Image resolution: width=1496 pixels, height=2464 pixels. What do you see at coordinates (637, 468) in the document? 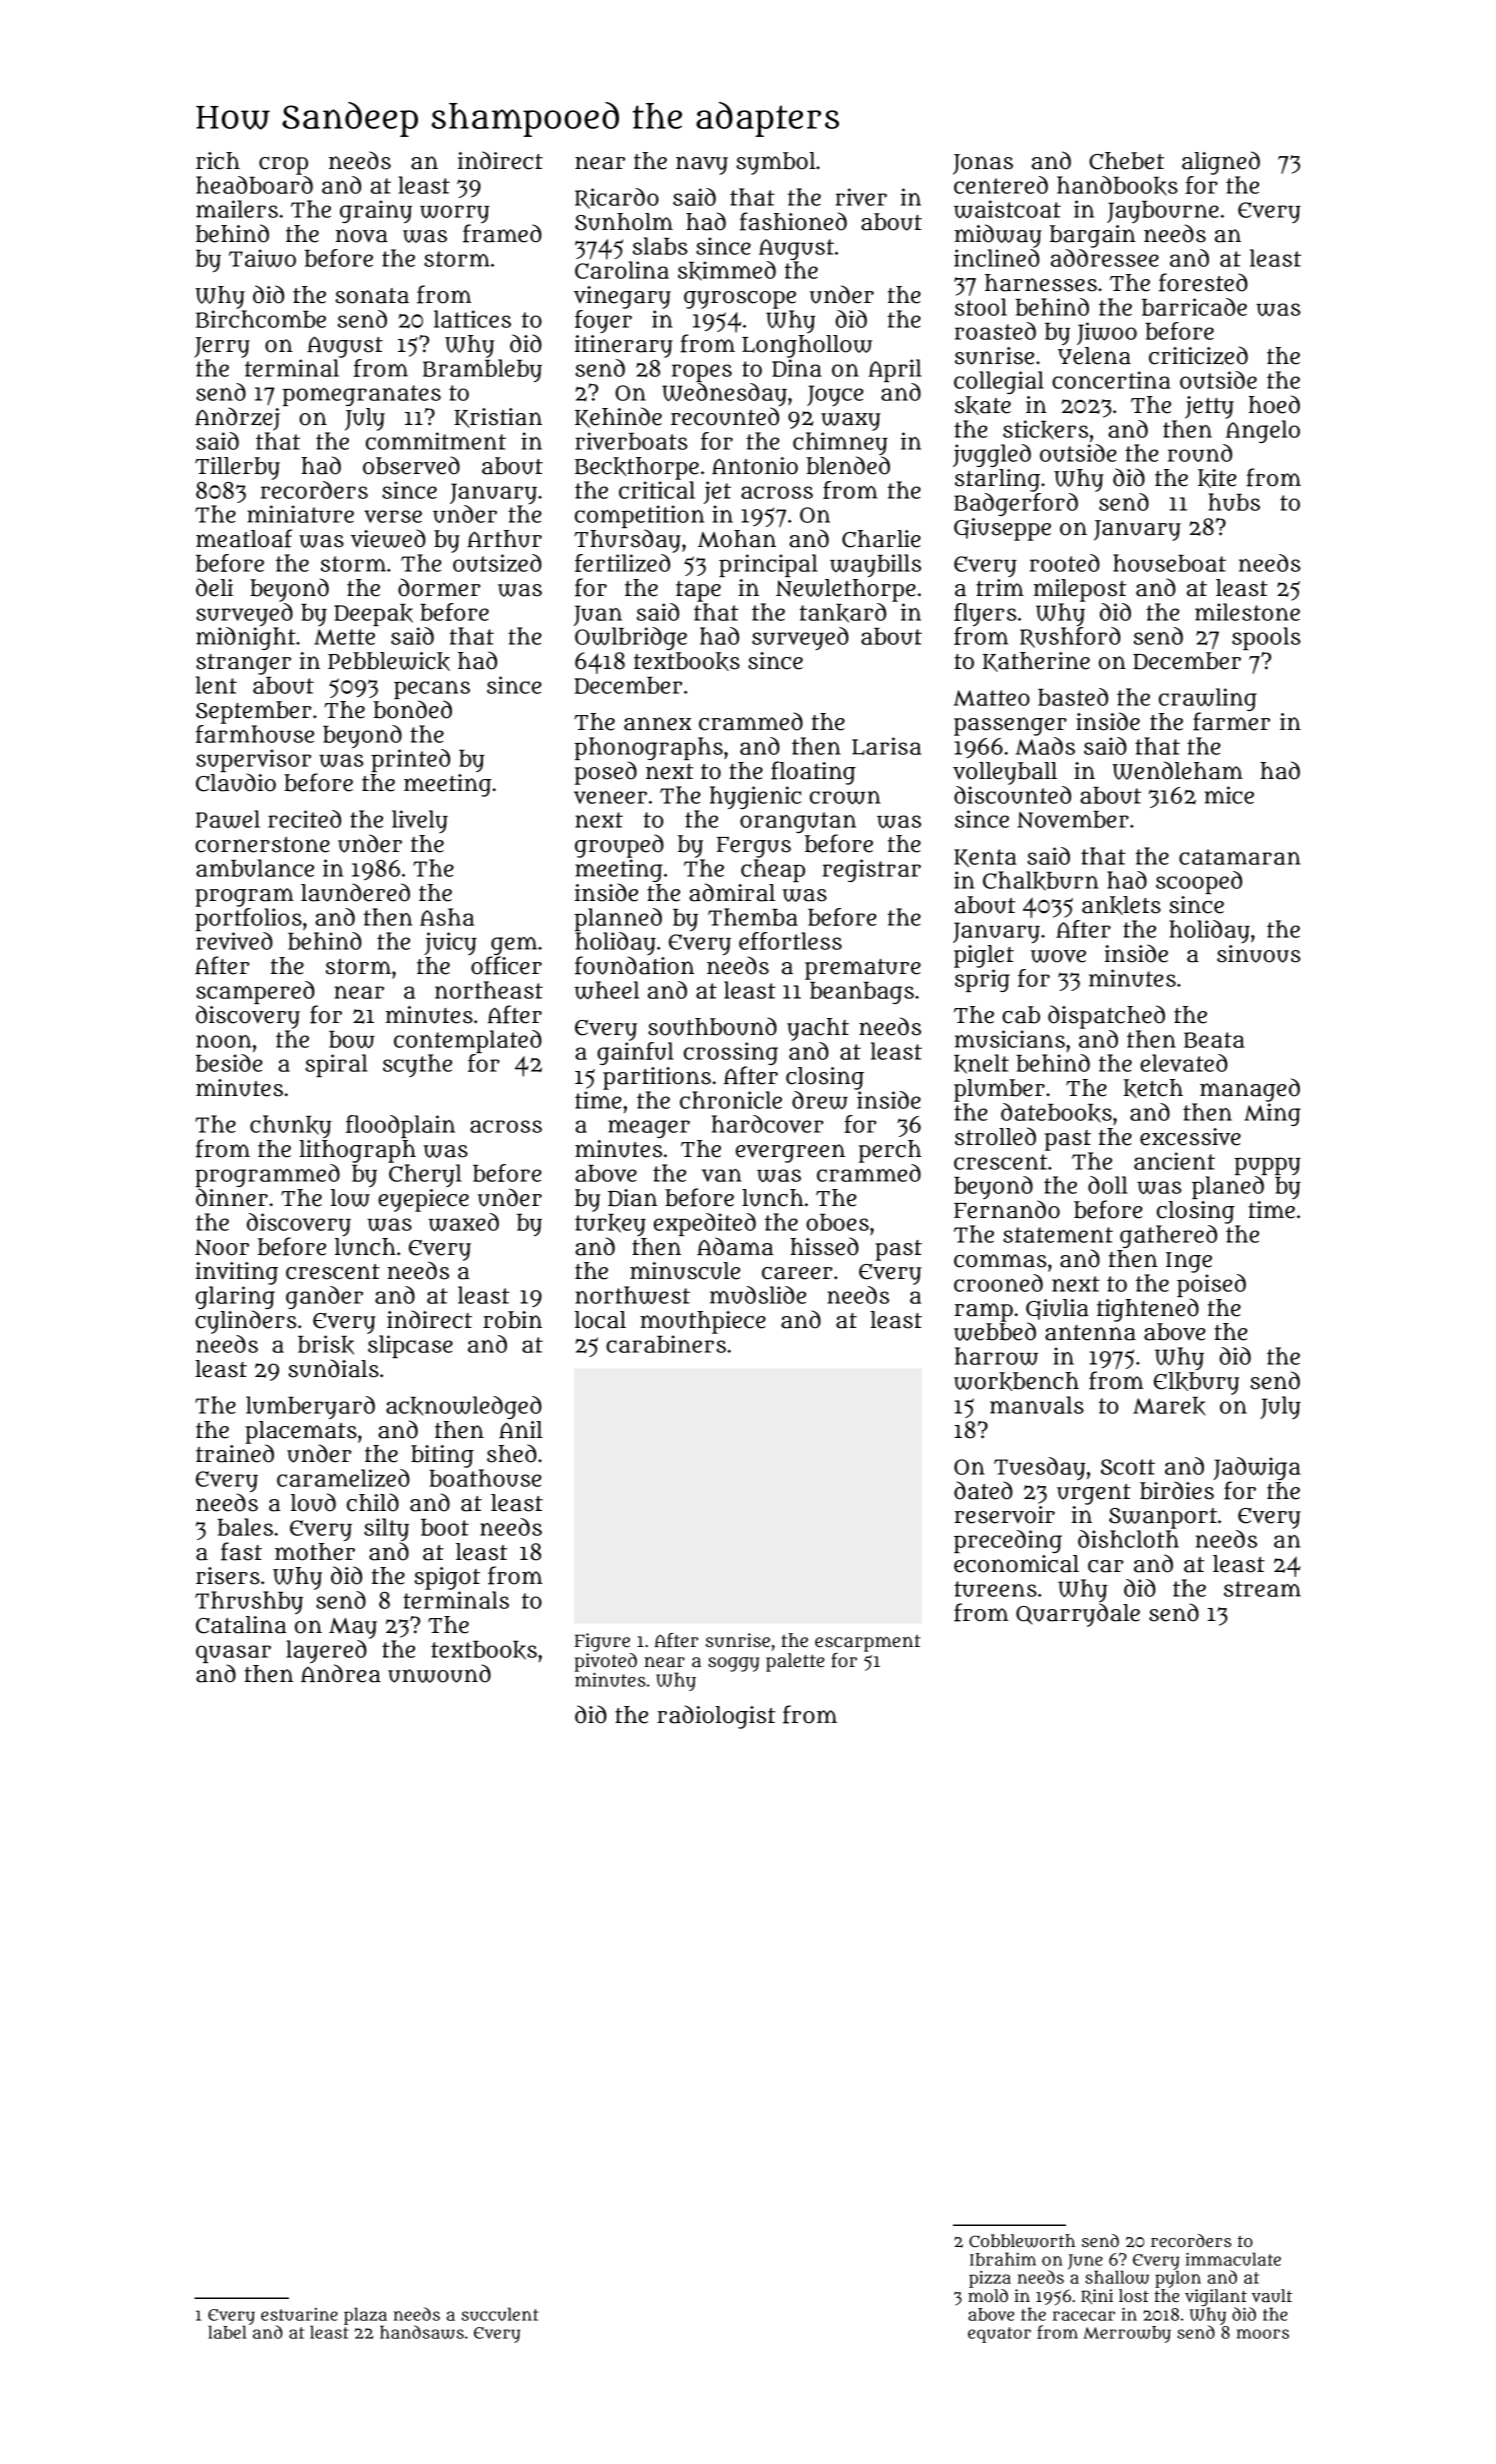
I see `Beckthorpe` at bounding box center [637, 468].
